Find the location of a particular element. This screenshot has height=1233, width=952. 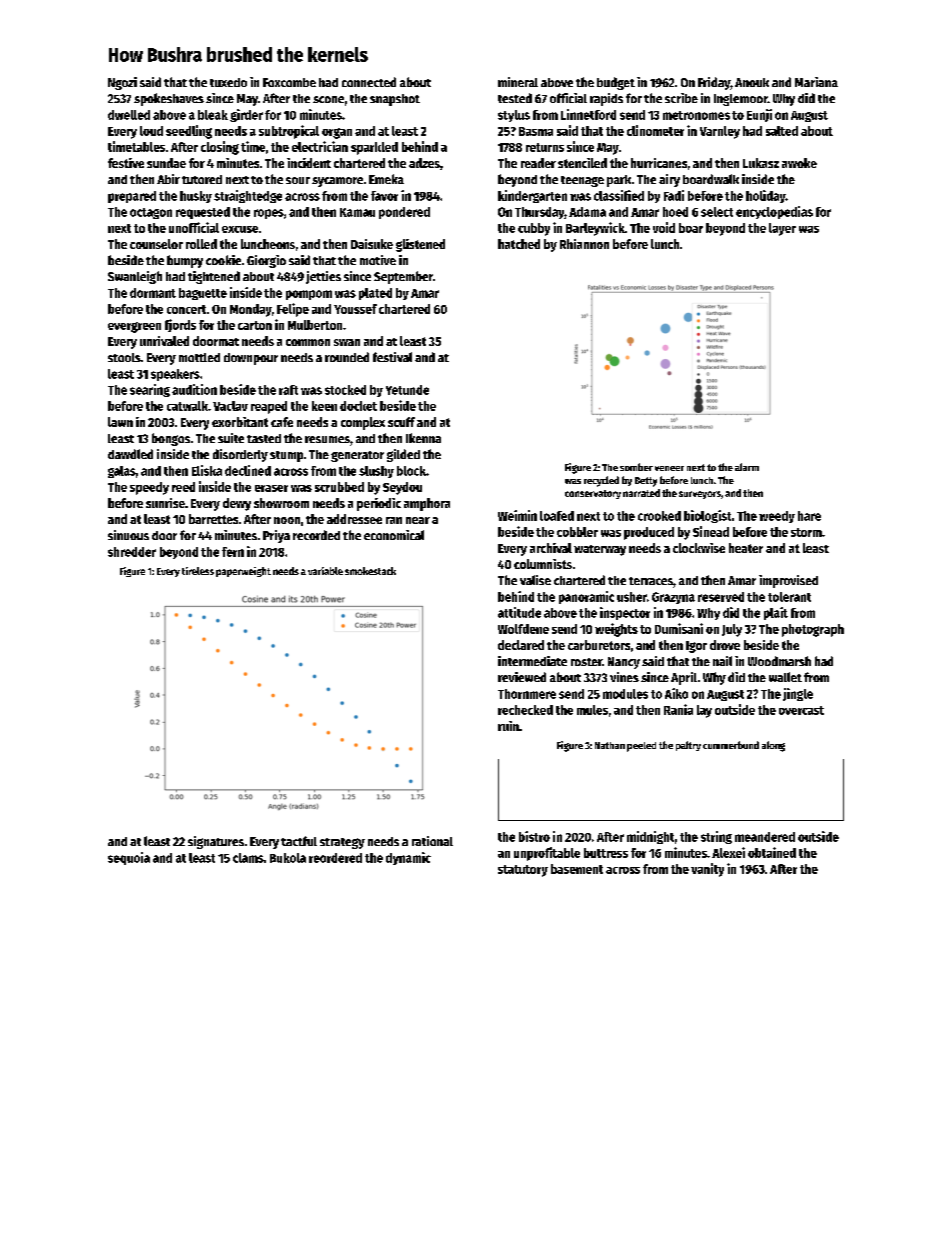

Bukola is located at coordinates (288, 858).
